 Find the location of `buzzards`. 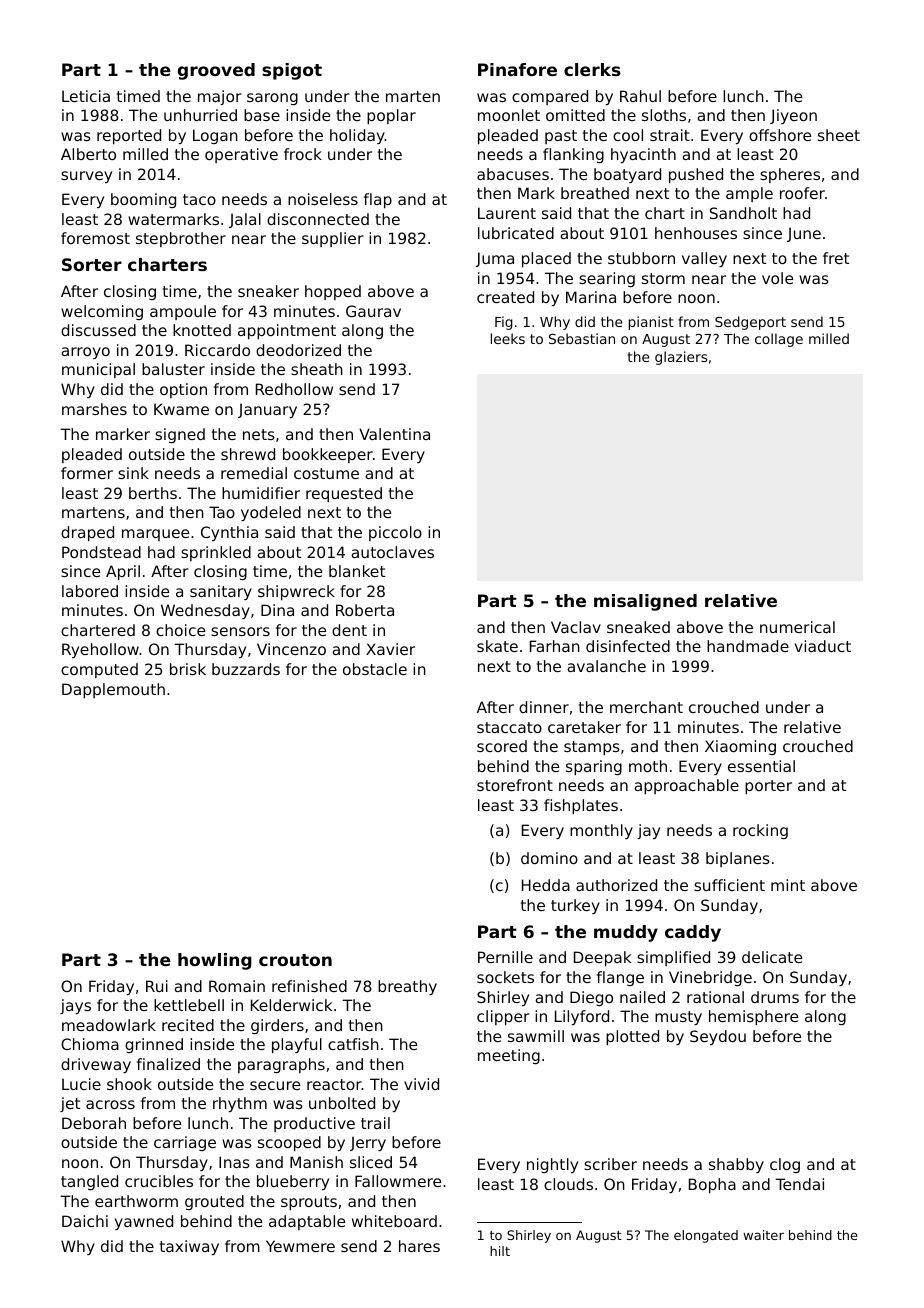

buzzards is located at coordinates (246, 669).
